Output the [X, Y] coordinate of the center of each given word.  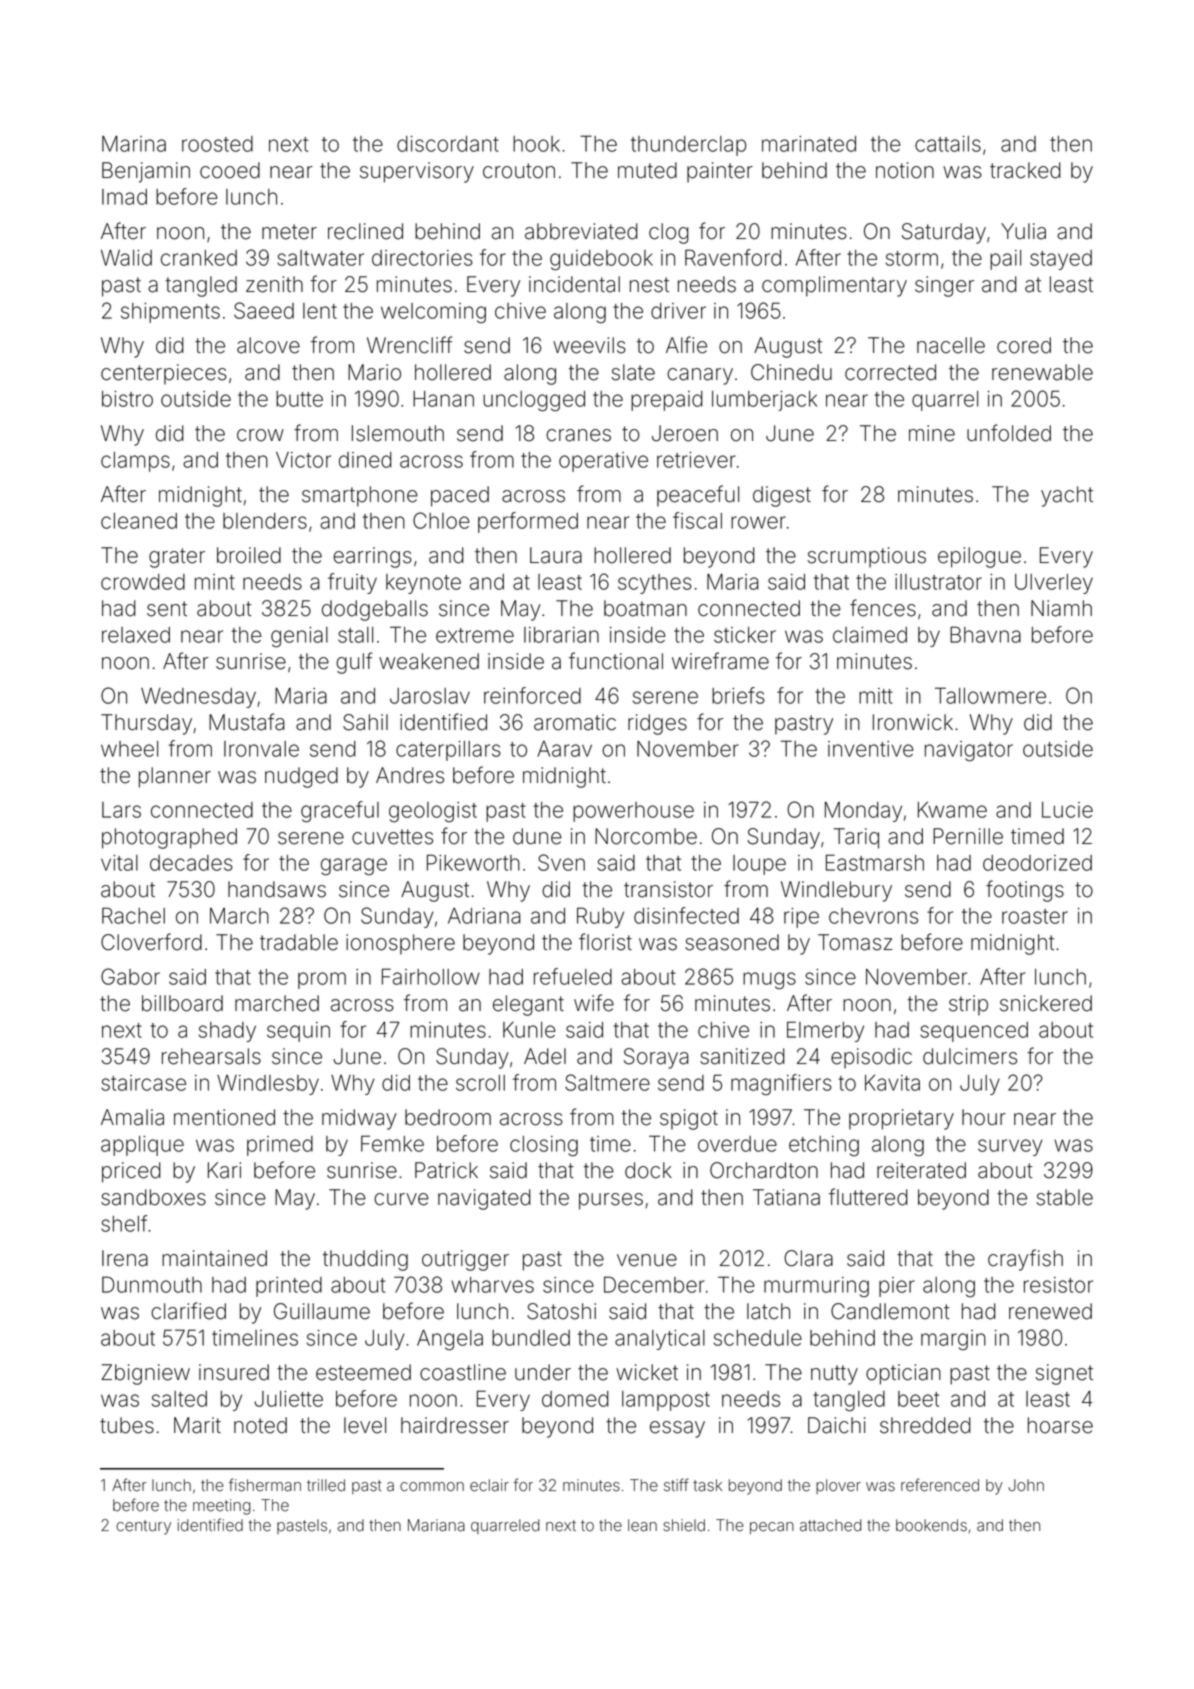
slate [633, 372]
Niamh [1061, 608]
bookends [931, 1525]
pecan [772, 1528]
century [143, 1527]
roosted [217, 144]
